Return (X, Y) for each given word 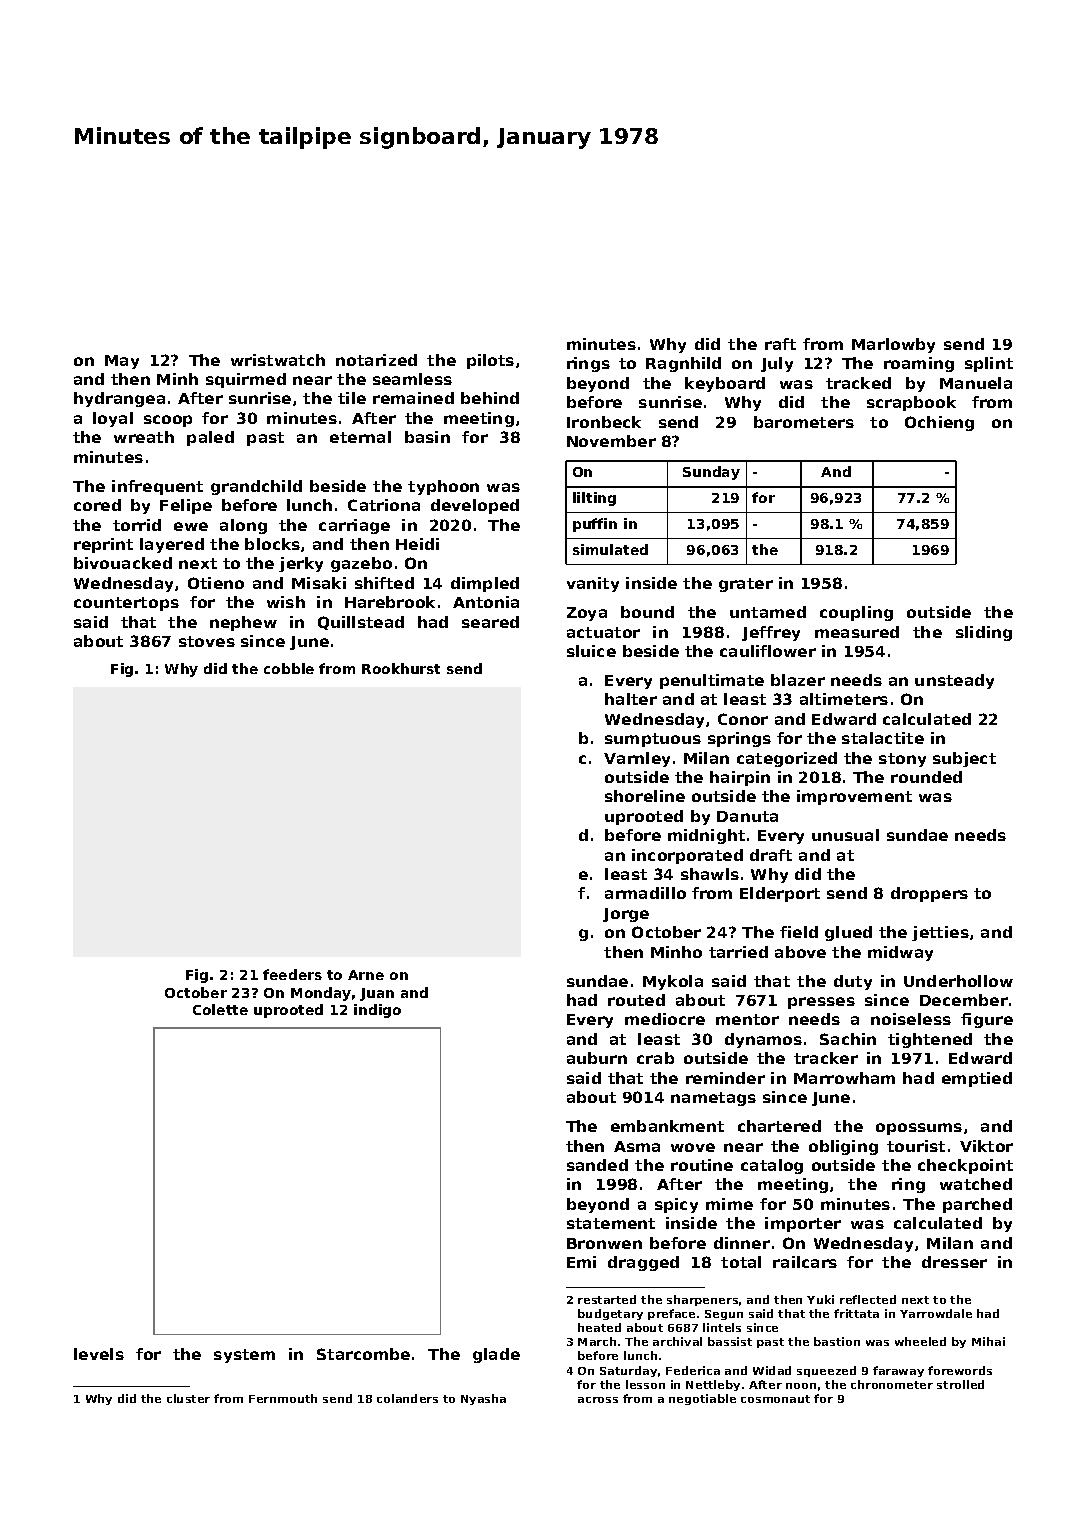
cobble (289, 668)
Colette (220, 1009)
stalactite (883, 738)
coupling (856, 613)
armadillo (645, 893)
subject (964, 759)
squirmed (246, 380)
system (244, 1356)
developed (475, 506)
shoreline (645, 796)
